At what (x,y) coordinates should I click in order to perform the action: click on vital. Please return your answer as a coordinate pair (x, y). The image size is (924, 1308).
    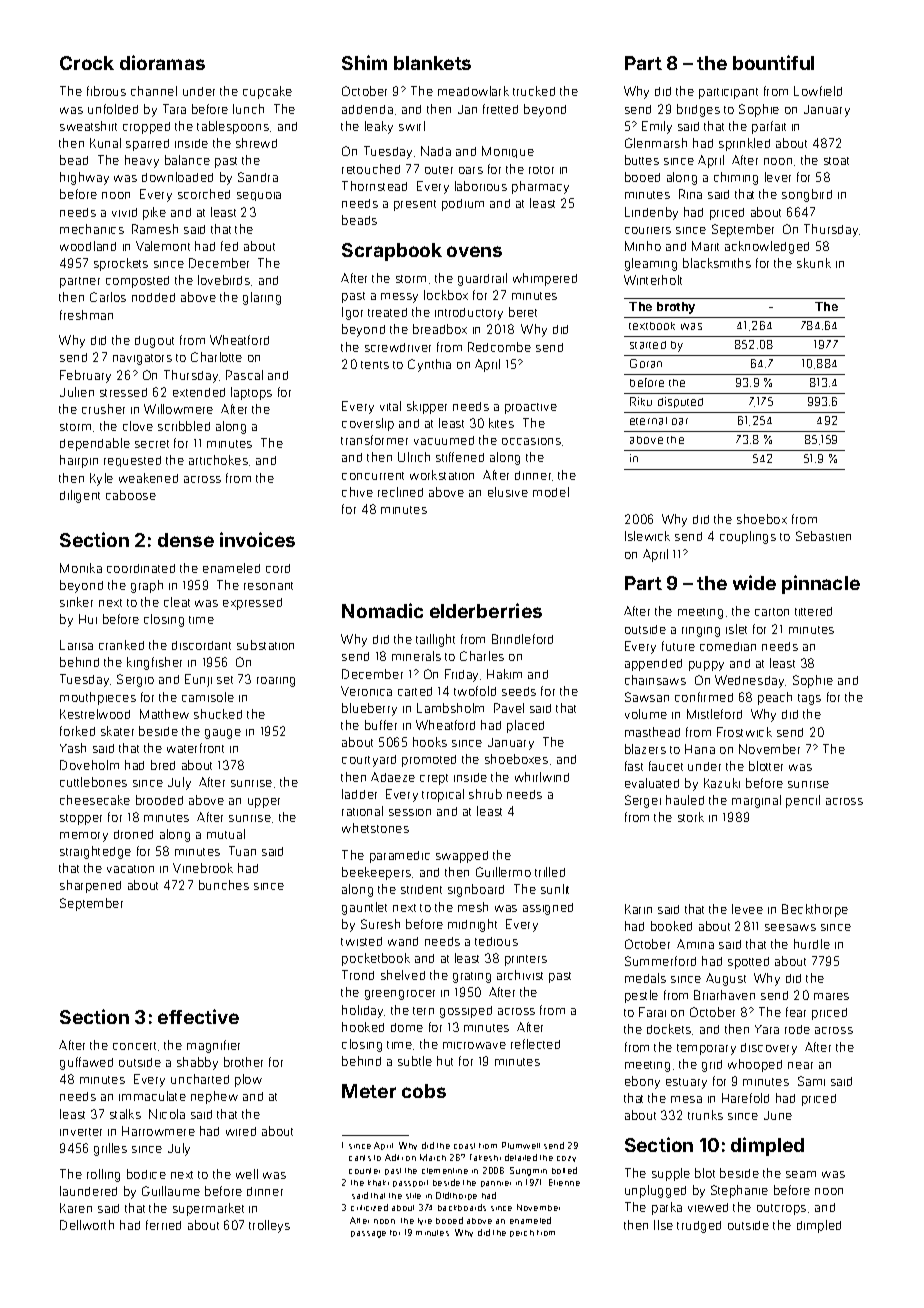
    Looking at the image, I should click on (390, 406).
